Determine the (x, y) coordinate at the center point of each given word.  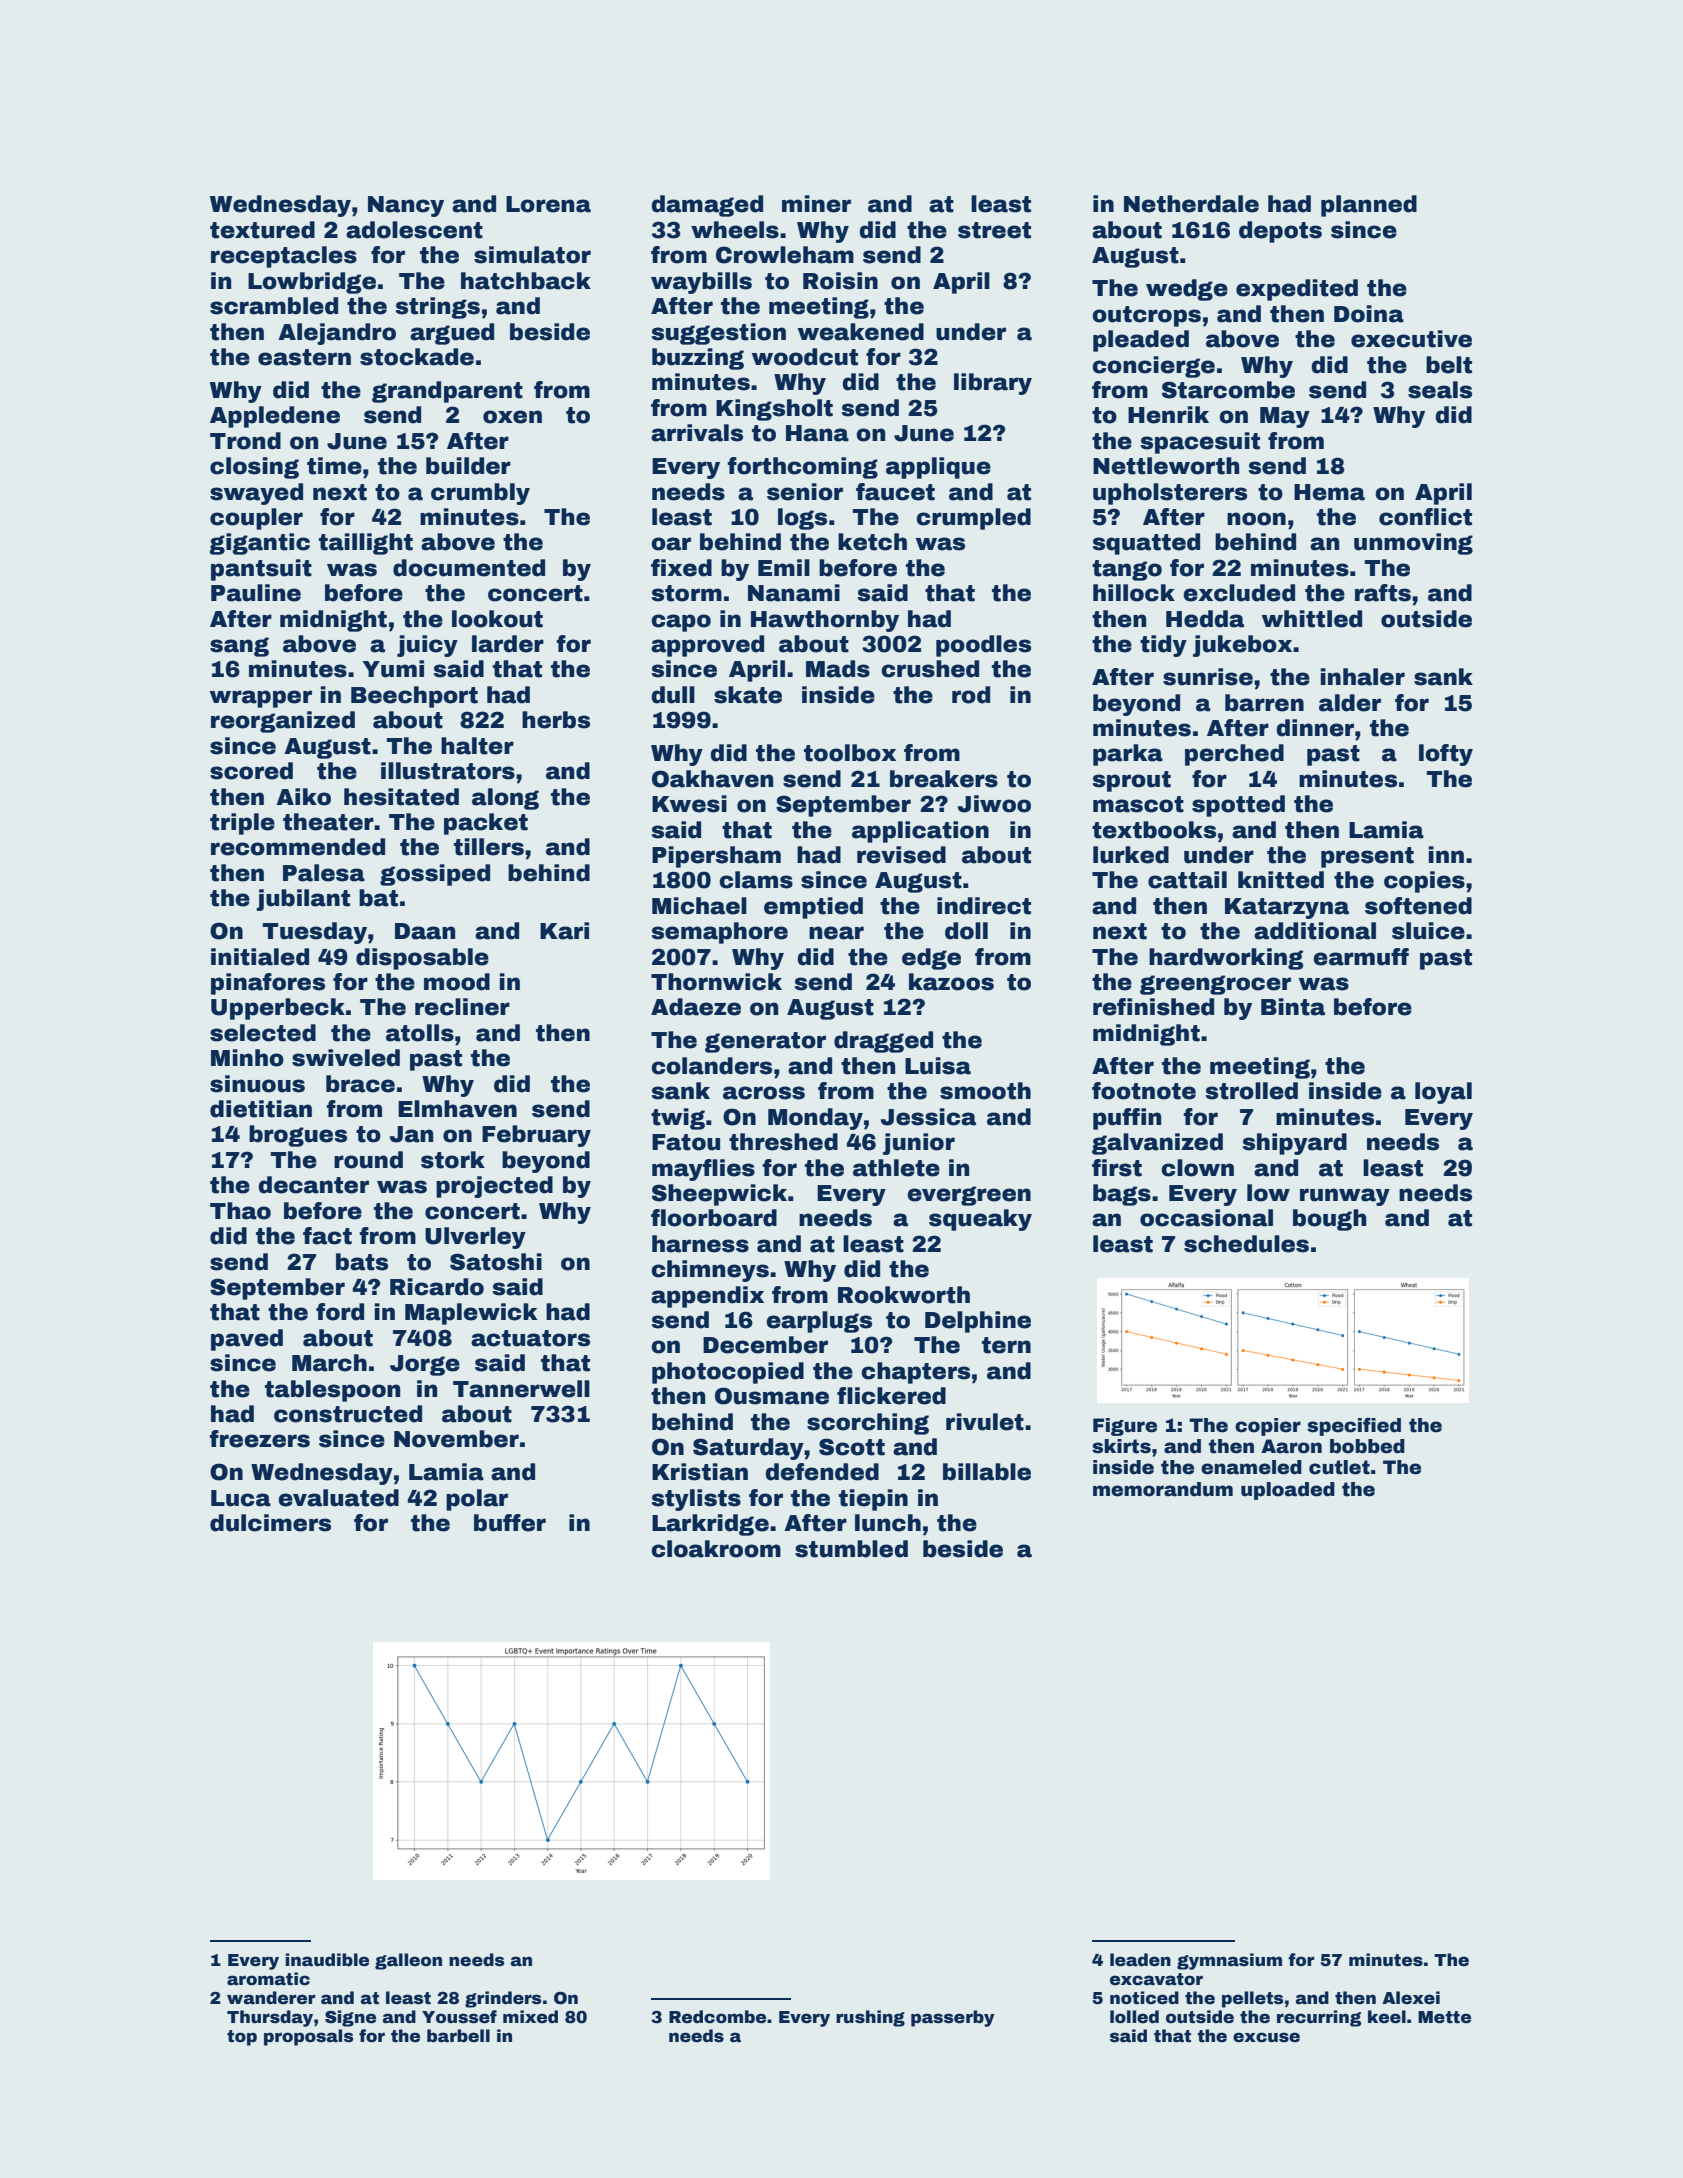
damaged (707, 206)
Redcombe (717, 2017)
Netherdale (1191, 204)
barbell (458, 2036)
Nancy (406, 206)
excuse (1266, 2037)
